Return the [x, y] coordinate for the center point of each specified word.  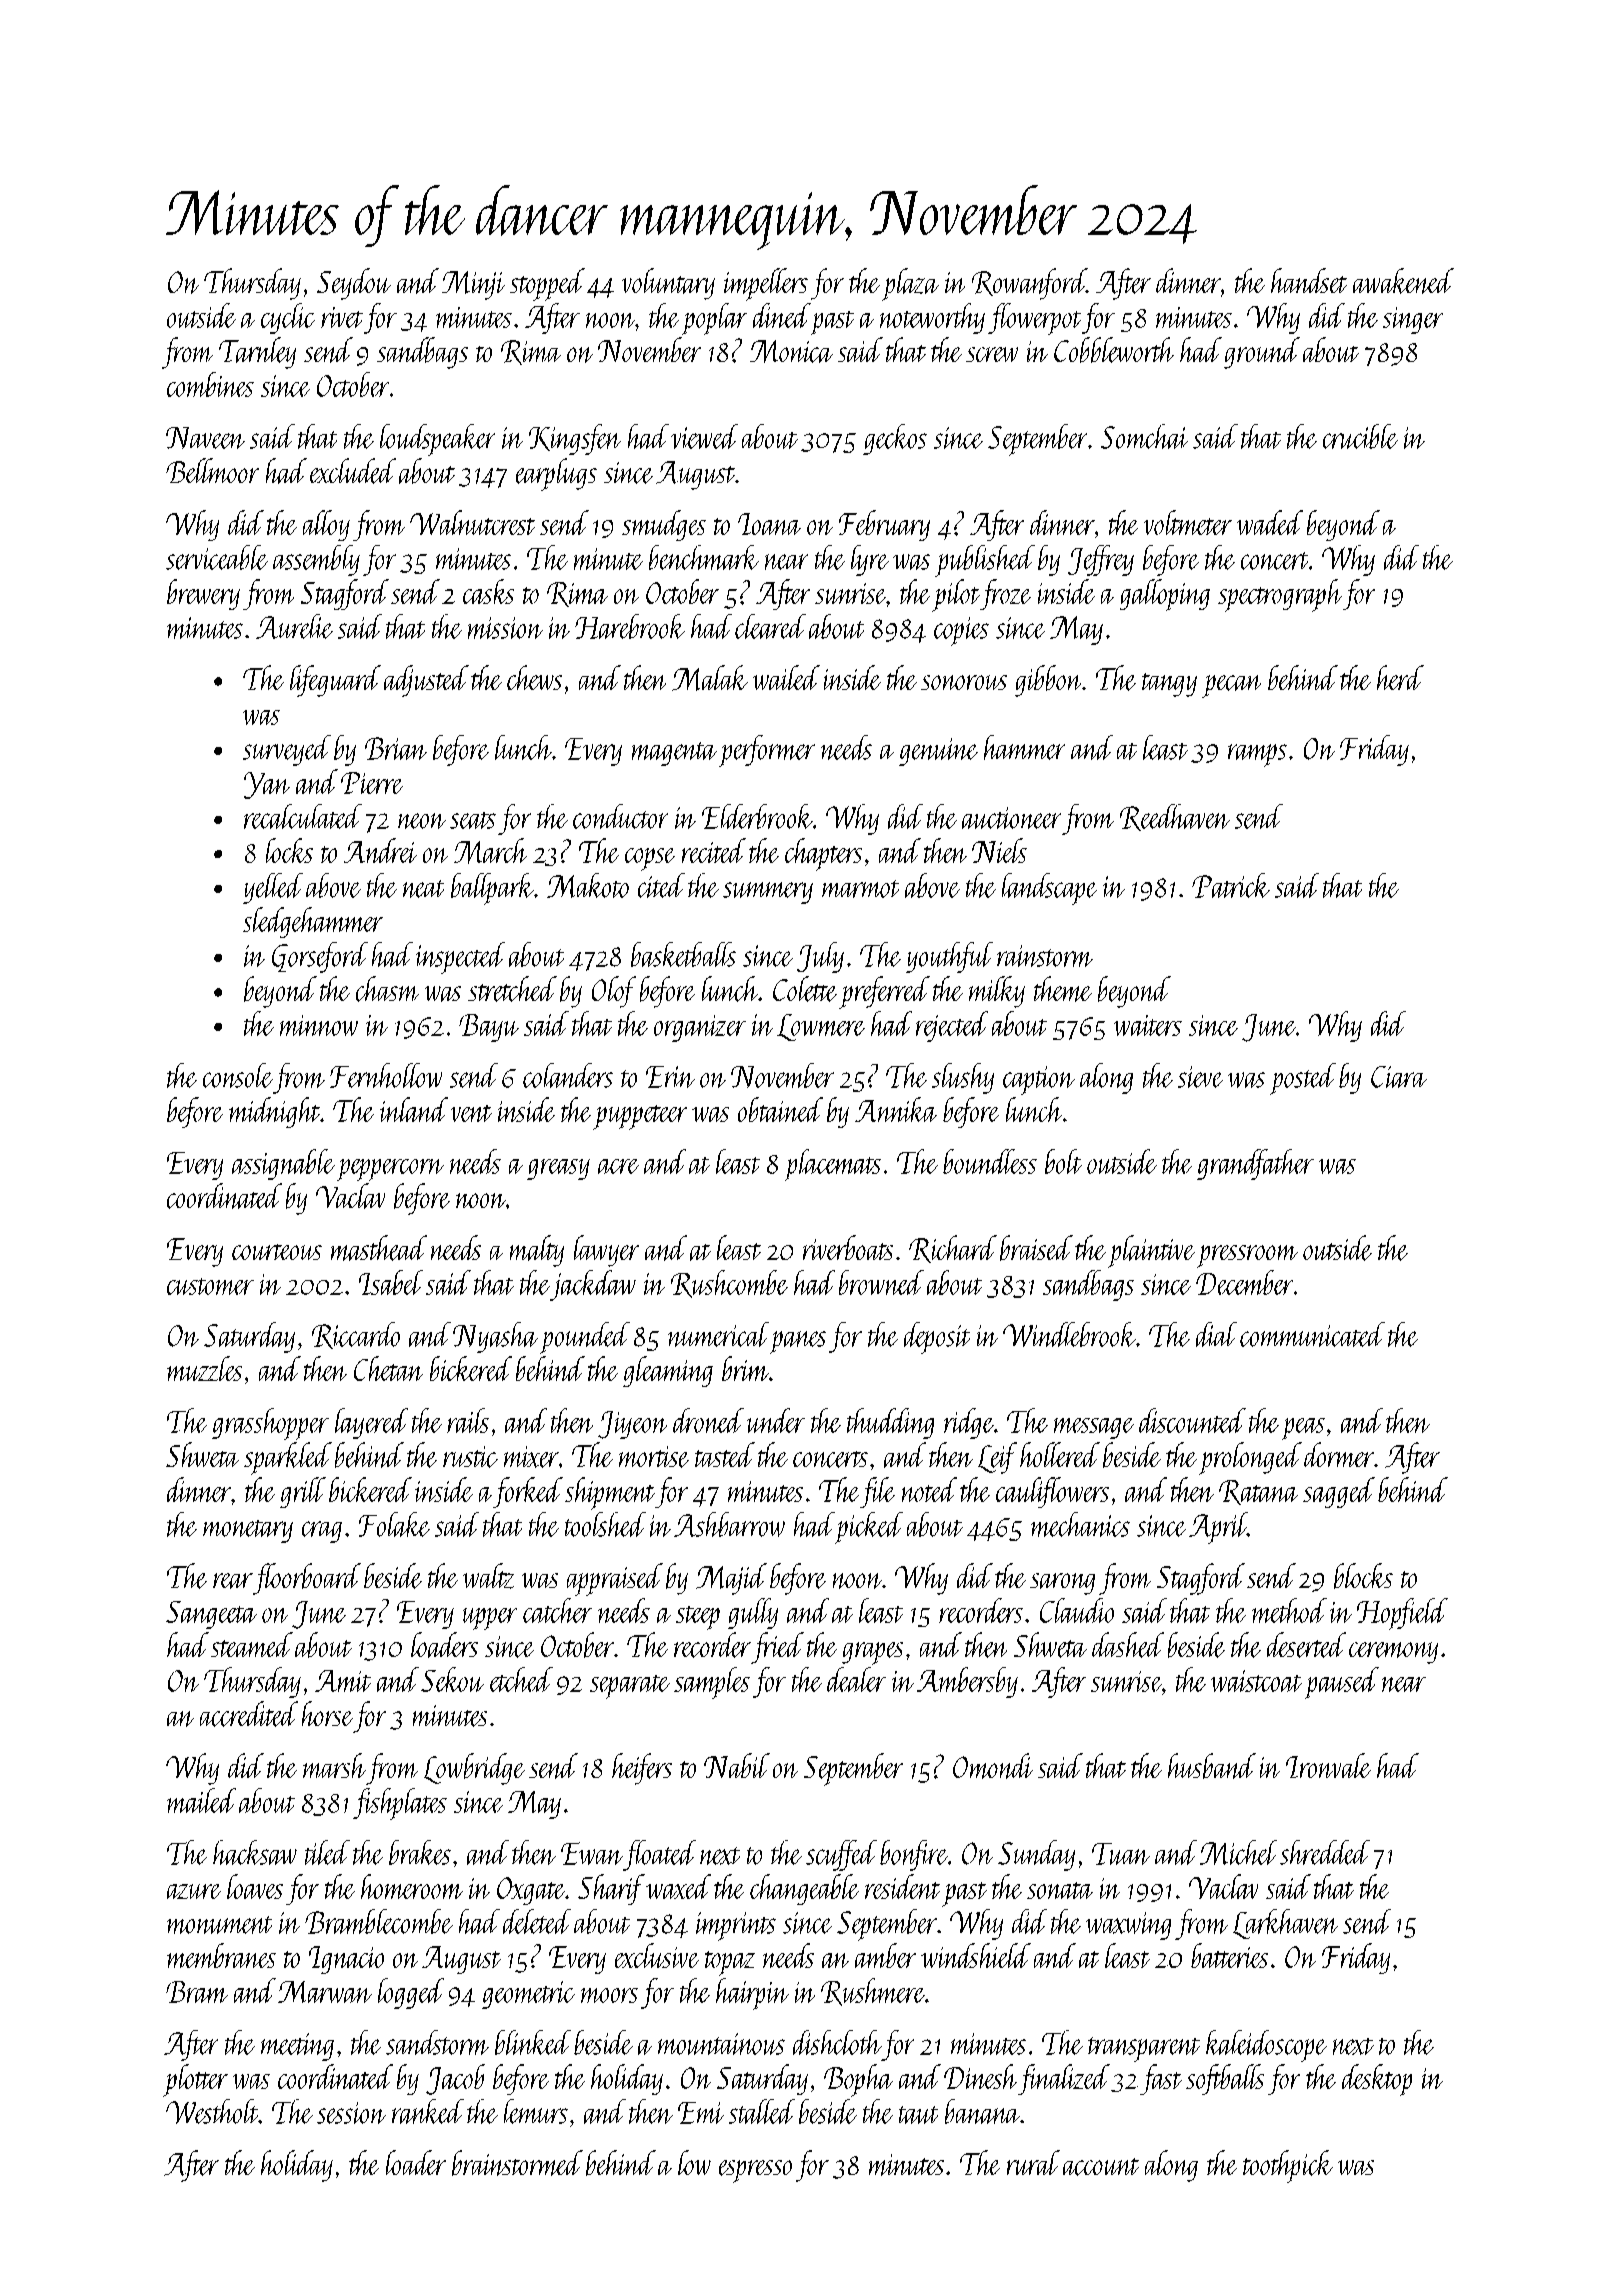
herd [1400, 677]
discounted [1192, 1420]
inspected [460, 958]
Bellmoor [212, 470]
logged [411, 1993]
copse [650, 859]
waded [1270, 522]
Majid [731, 1579]
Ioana [769, 524]
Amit [343, 1681]
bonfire [914, 1855]
